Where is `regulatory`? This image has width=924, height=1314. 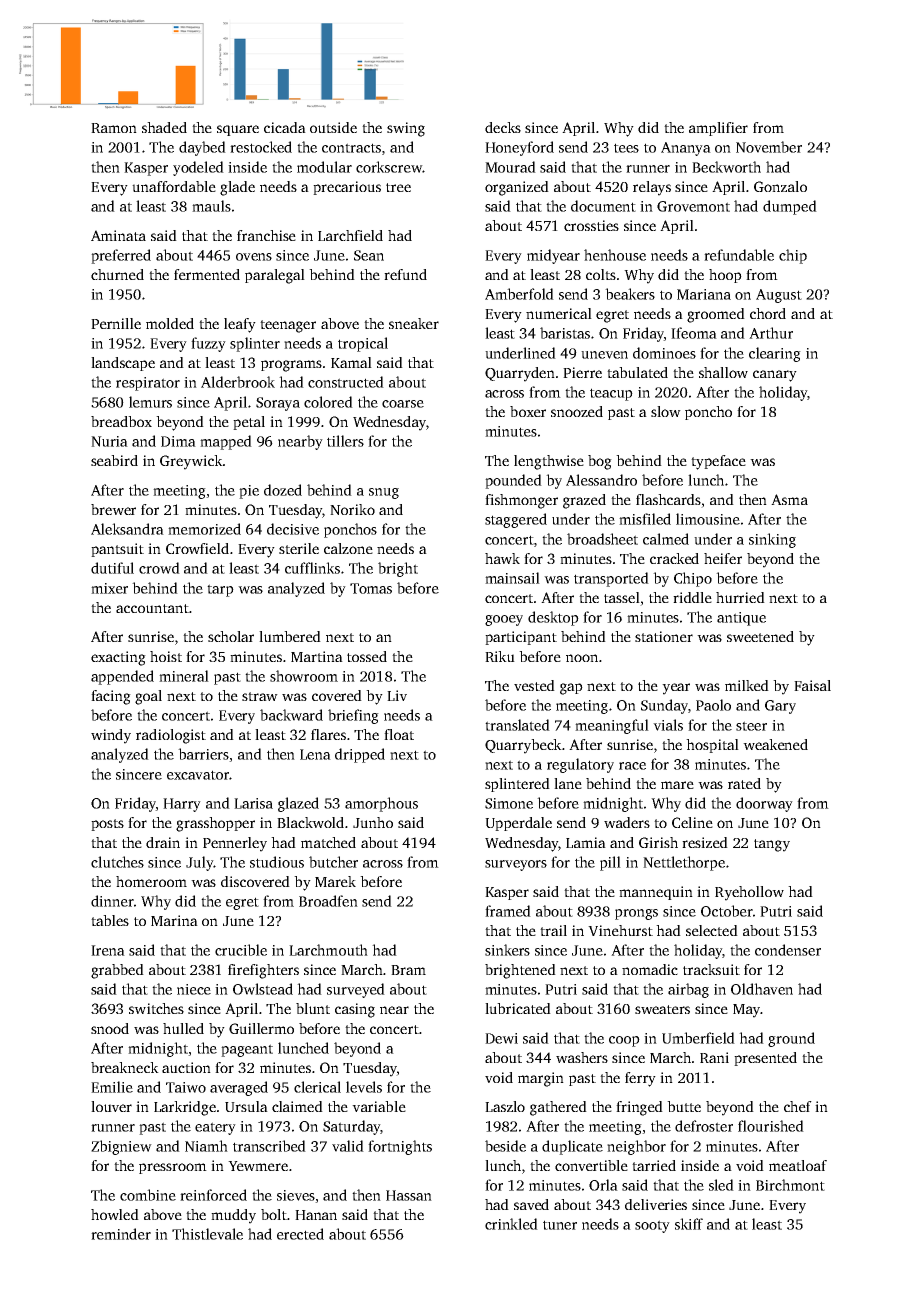
regulatory is located at coordinates (580, 765).
